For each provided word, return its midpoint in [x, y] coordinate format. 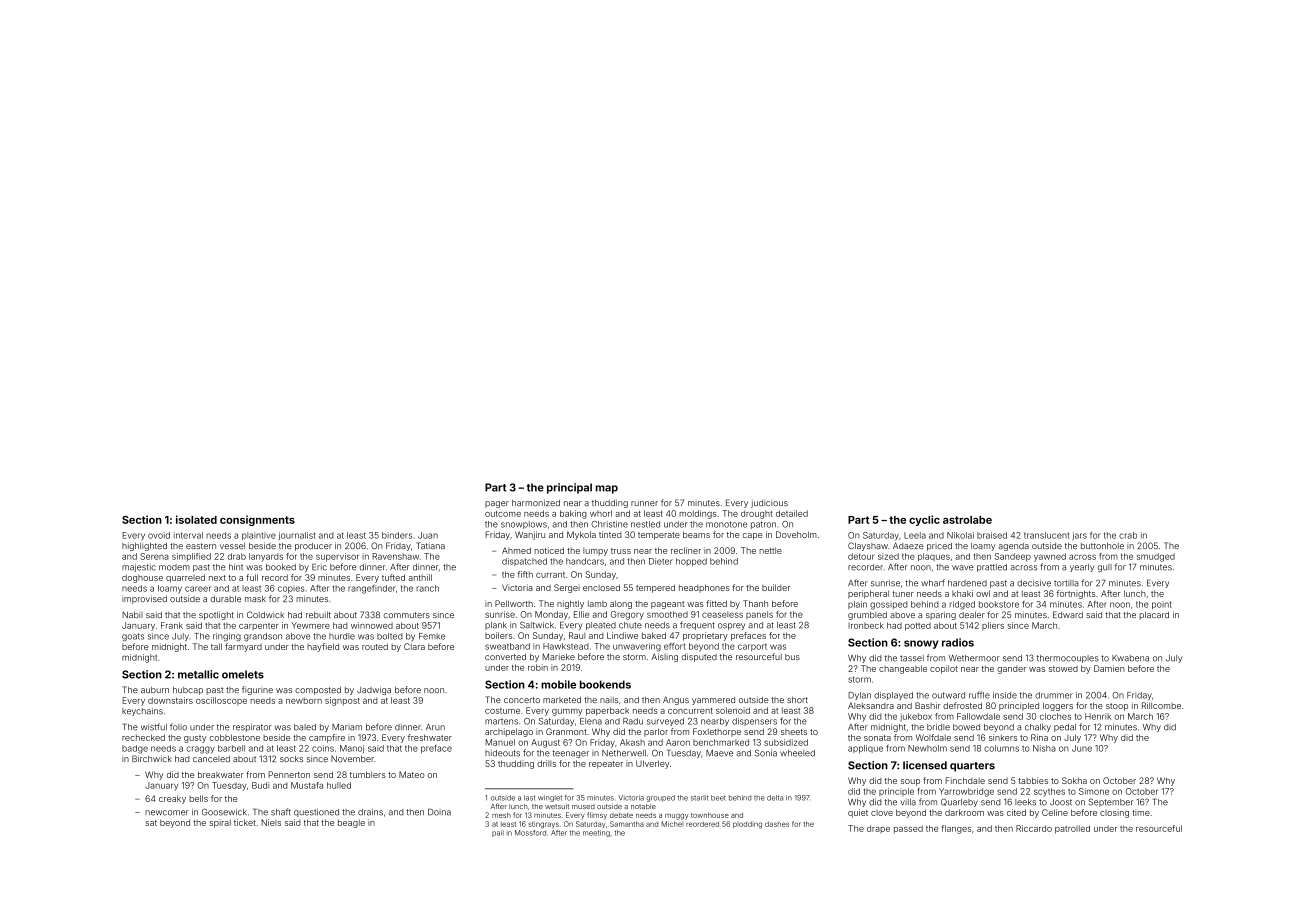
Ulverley [652, 764]
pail [498, 833]
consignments [257, 520]
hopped [691, 562]
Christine [609, 524]
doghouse [142, 578]
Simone [1094, 791]
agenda [1013, 547]
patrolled [1072, 829]
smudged [1156, 557]
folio [178, 727]
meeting [596, 833]
